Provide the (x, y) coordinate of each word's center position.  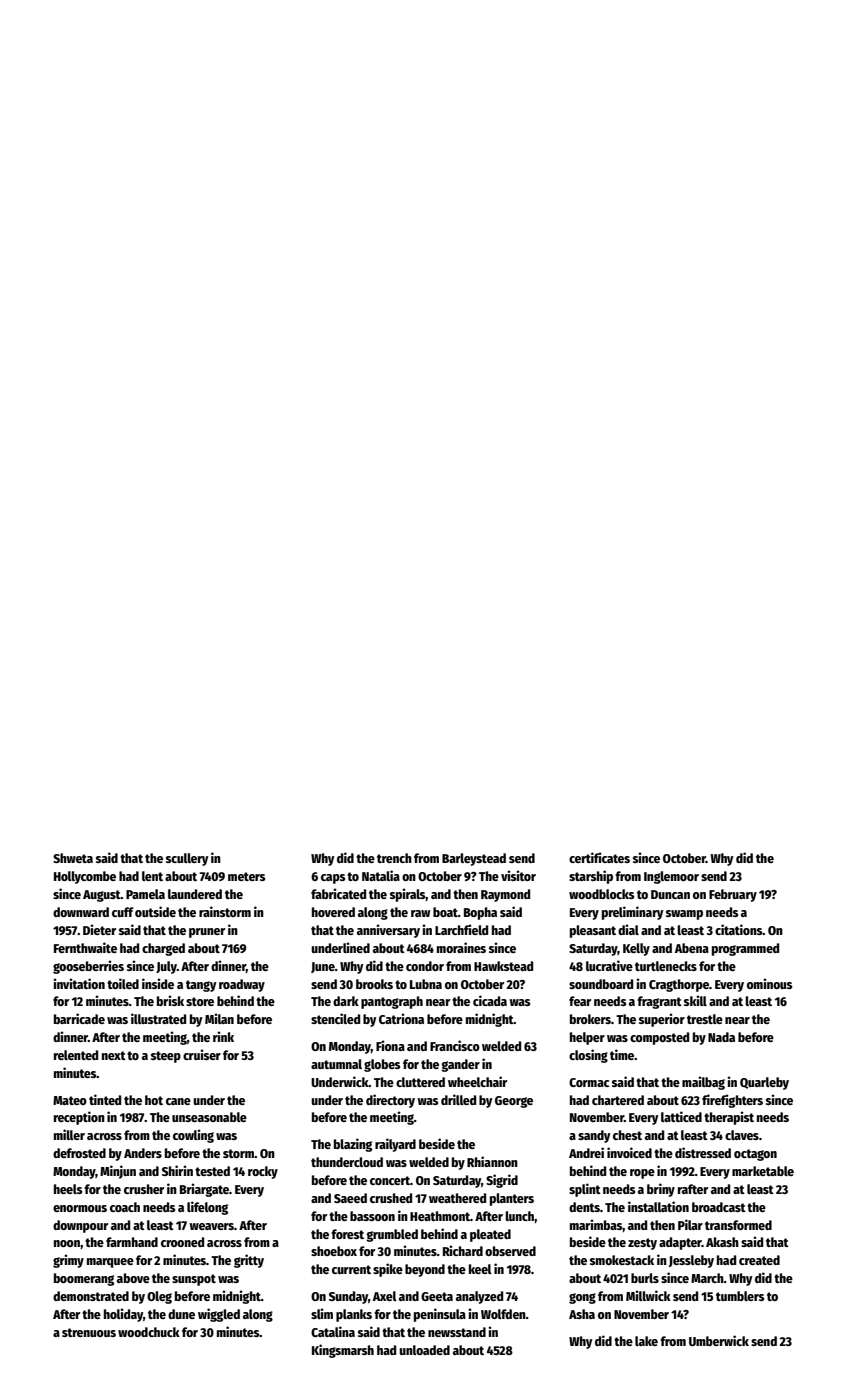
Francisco (455, 1045)
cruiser (202, 1054)
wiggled (219, 1315)
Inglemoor (671, 877)
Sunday (348, 1297)
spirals (408, 895)
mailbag (703, 1083)
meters (246, 876)
